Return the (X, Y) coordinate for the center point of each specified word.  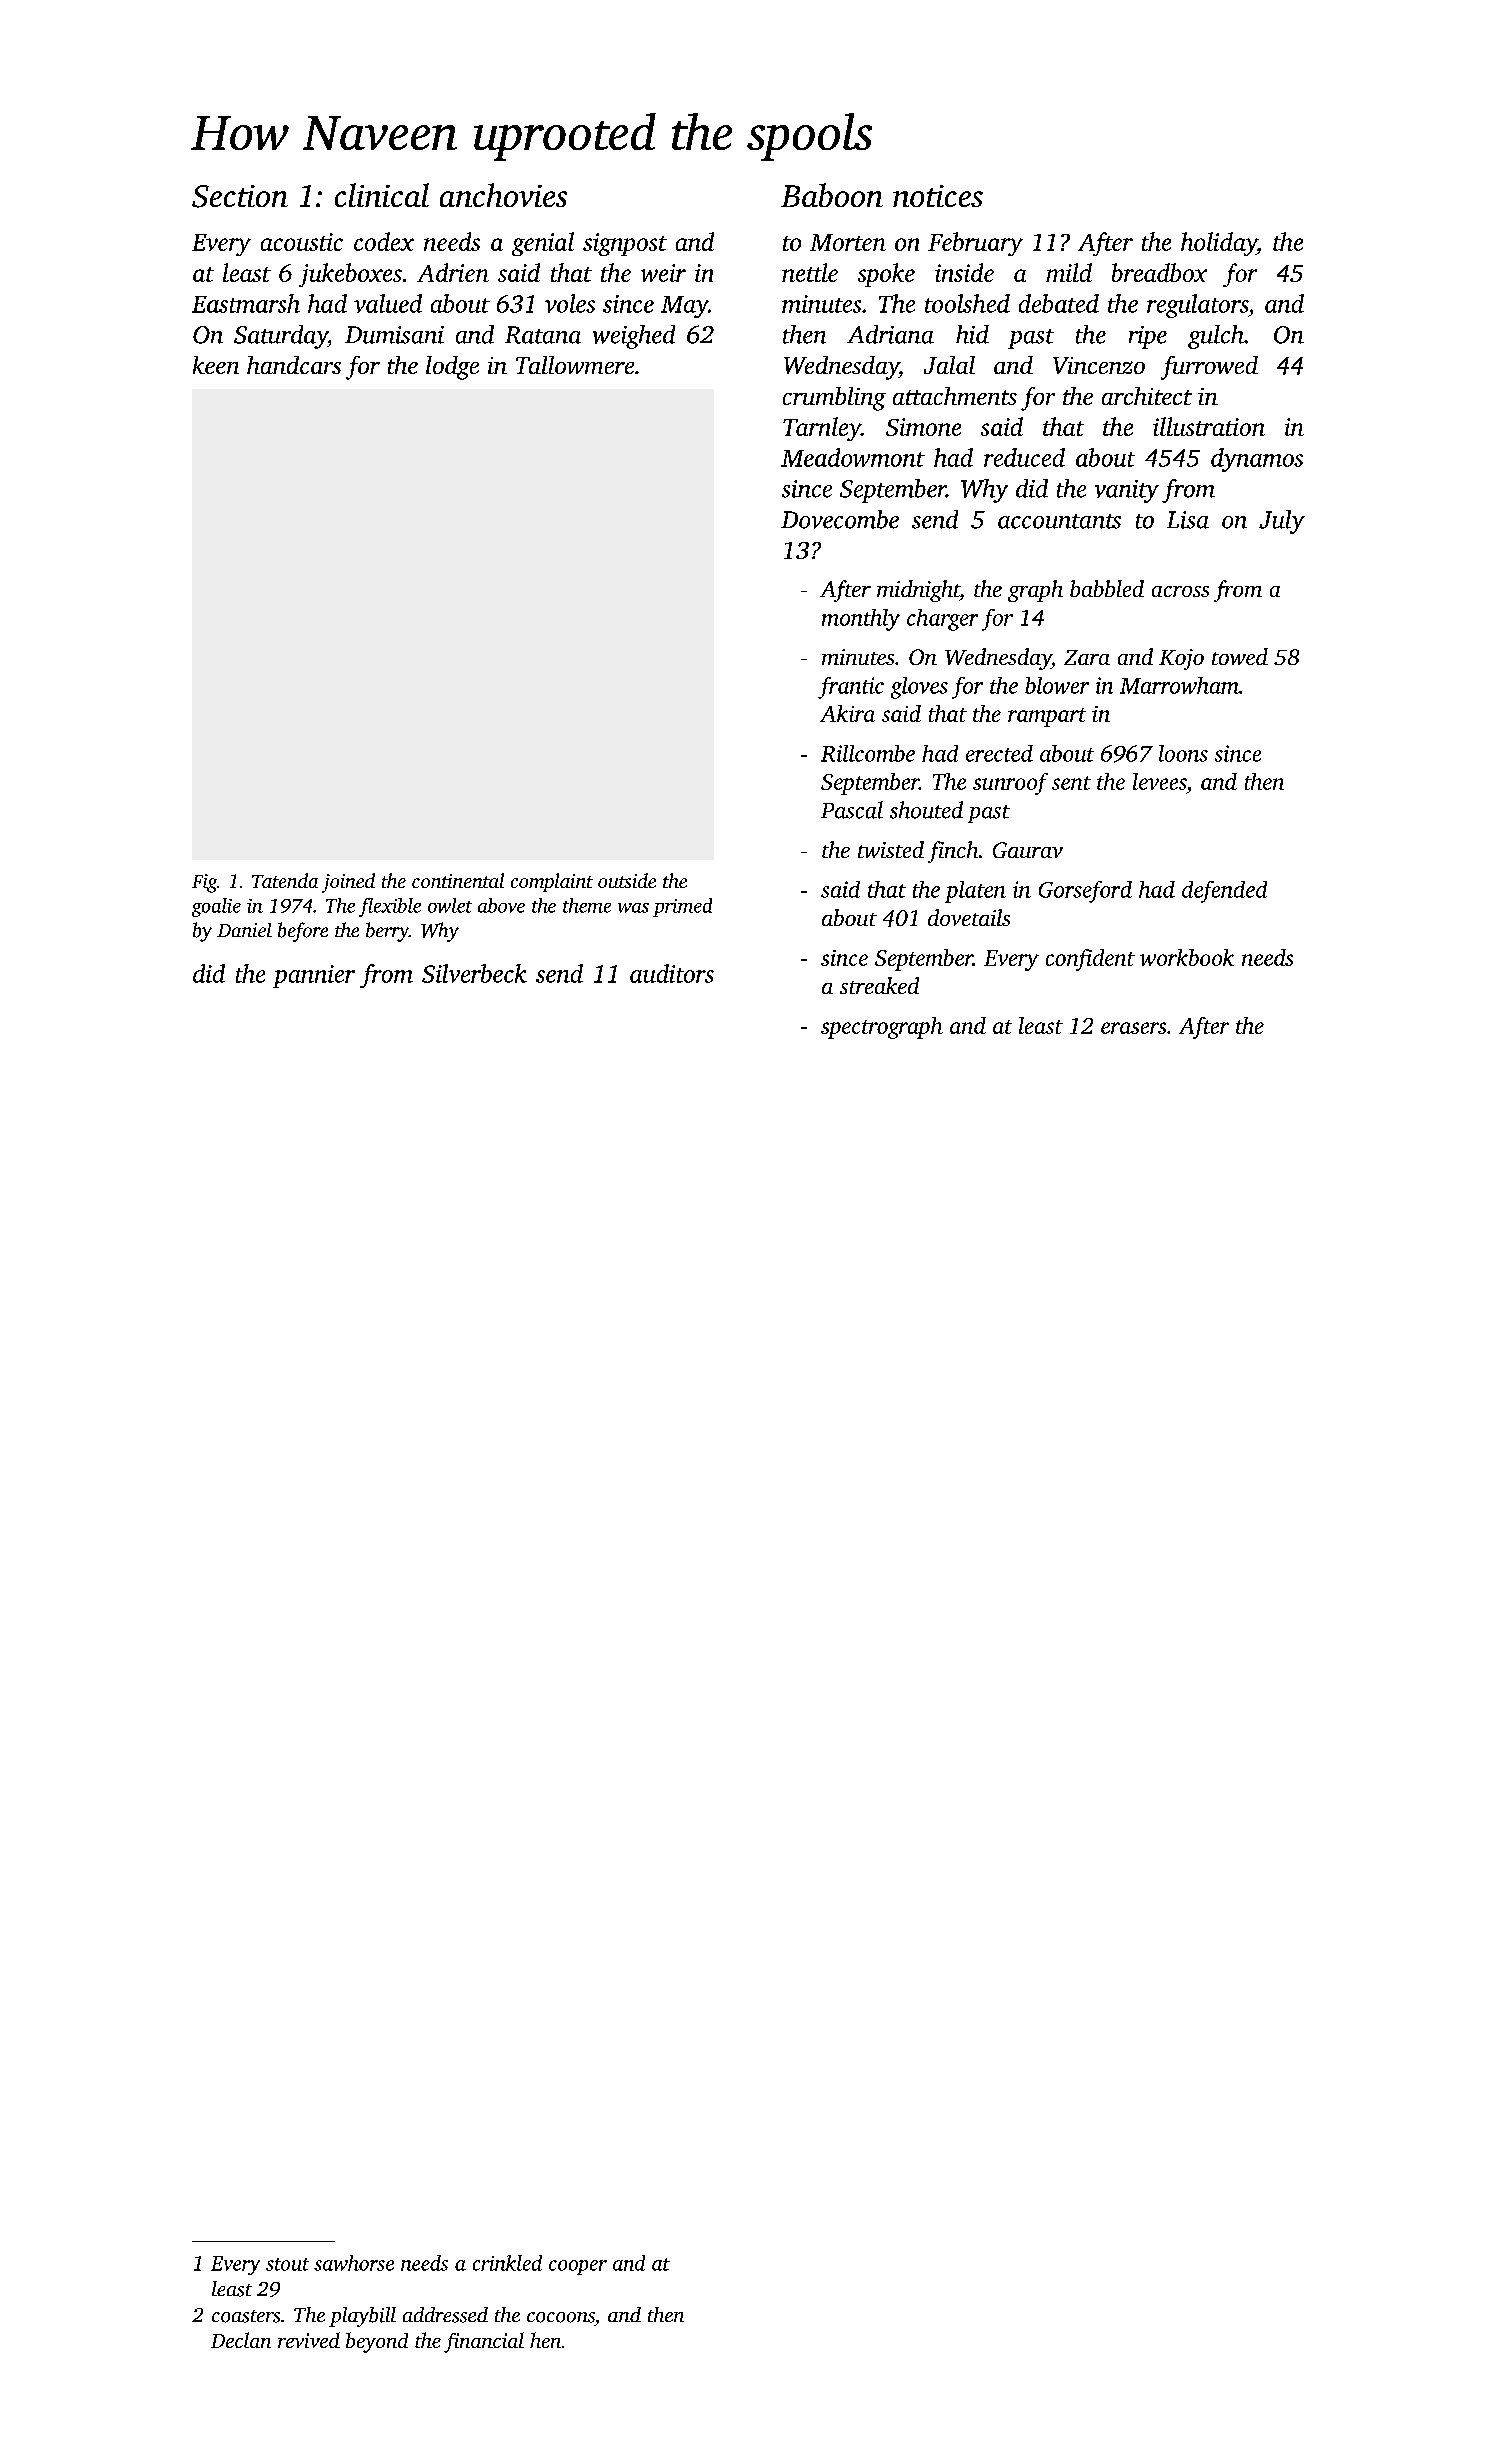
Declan (241, 2340)
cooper (578, 2267)
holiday (1219, 244)
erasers (1133, 1028)
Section (240, 196)
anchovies (503, 195)
